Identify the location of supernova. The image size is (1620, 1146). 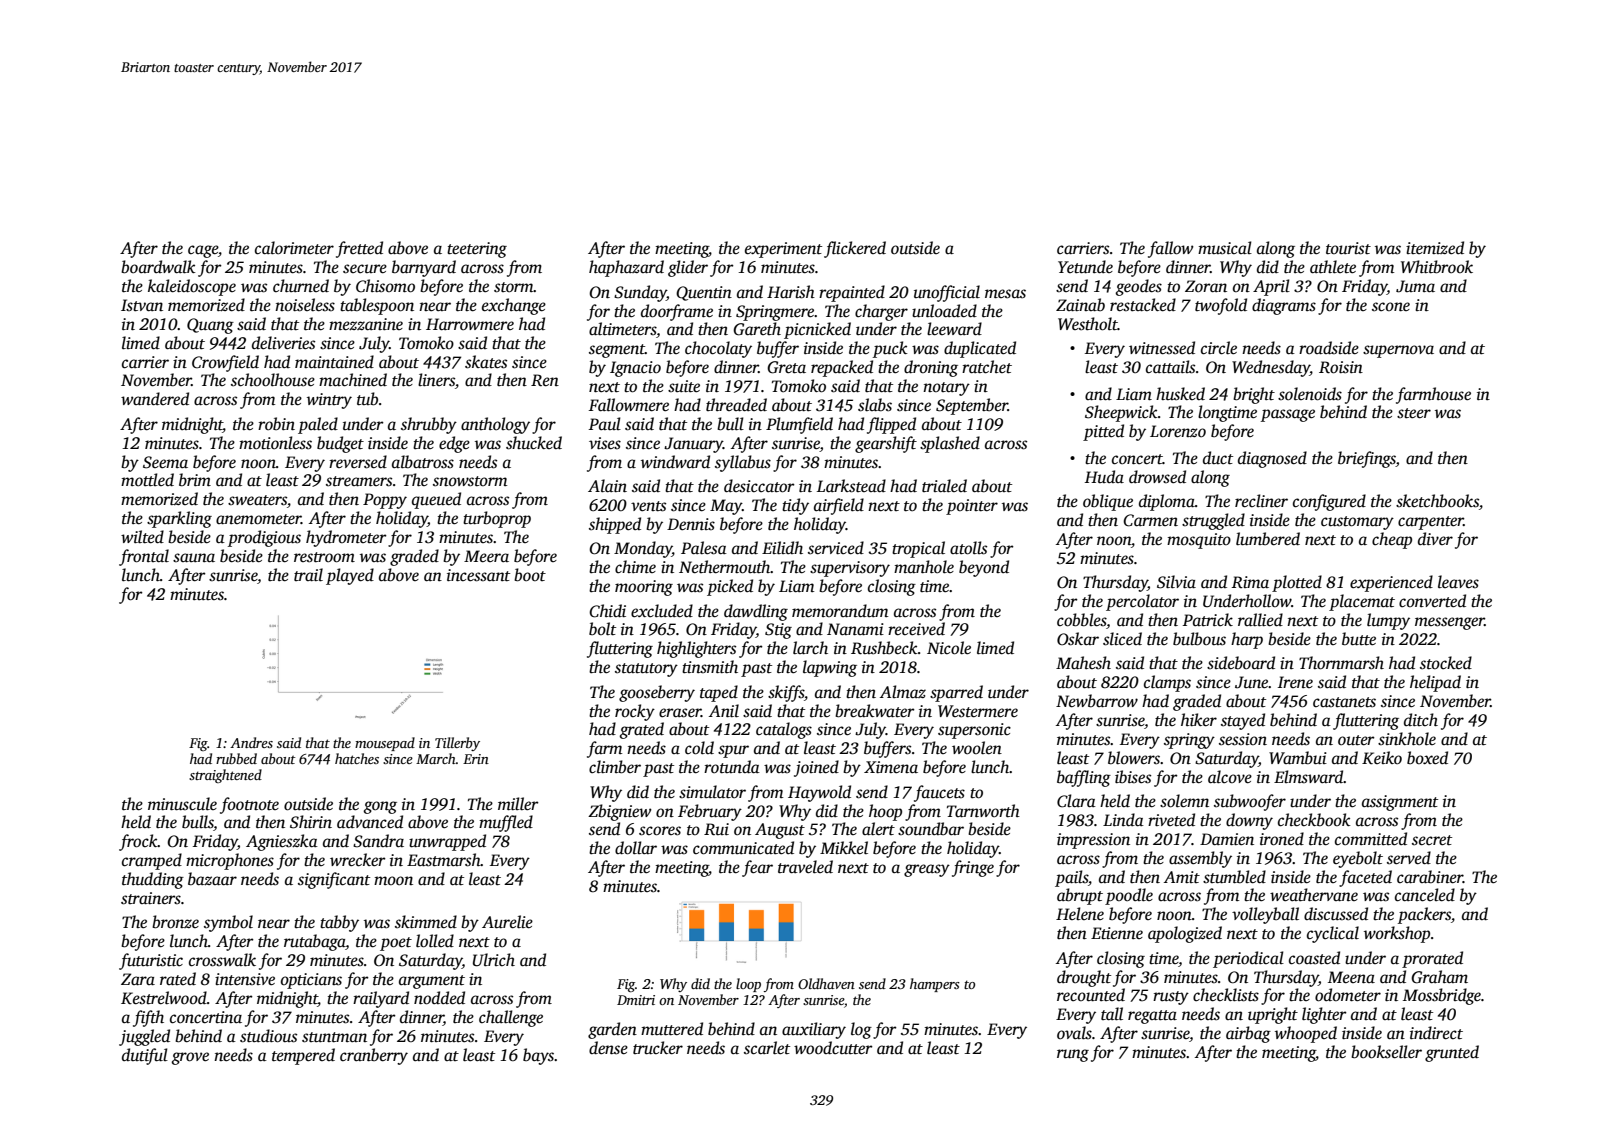
(1398, 351).
